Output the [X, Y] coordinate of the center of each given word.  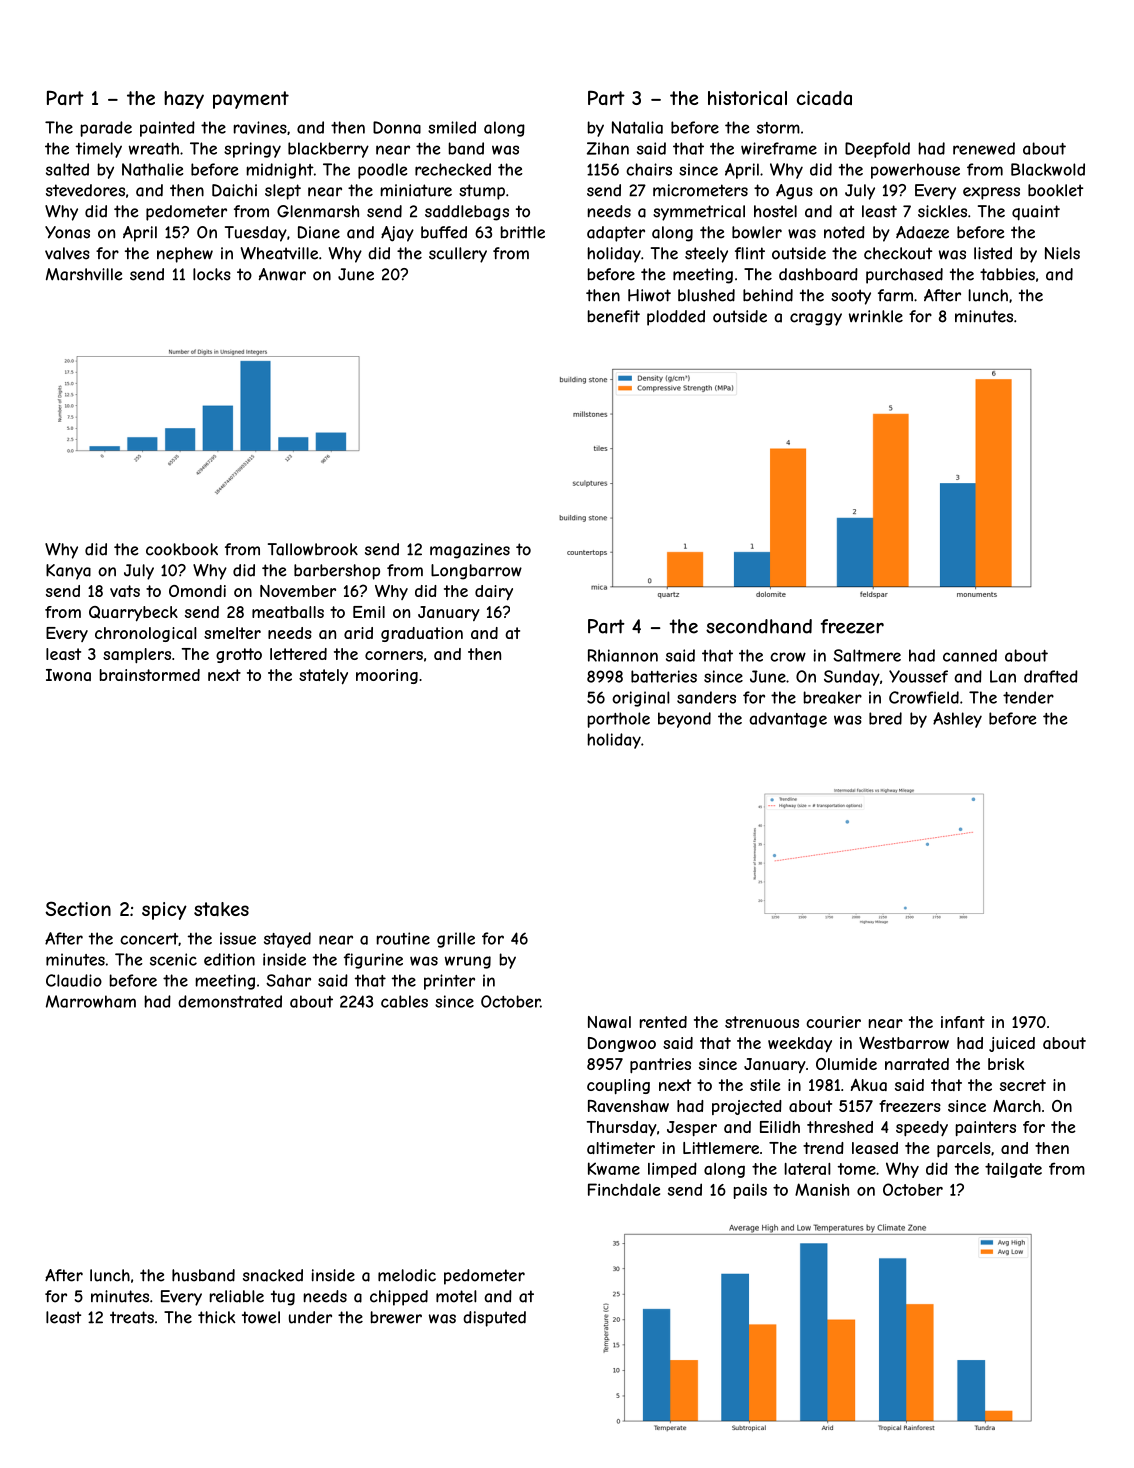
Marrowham [91, 1001]
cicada [824, 98]
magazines [470, 551]
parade [106, 129]
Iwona [68, 675]
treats [132, 1317]
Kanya [68, 572]
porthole [619, 720]
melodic [407, 1275]
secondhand [759, 626]
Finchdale [624, 1189]
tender [1028, 697]
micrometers [700, 190]
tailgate [1013, 1170]
